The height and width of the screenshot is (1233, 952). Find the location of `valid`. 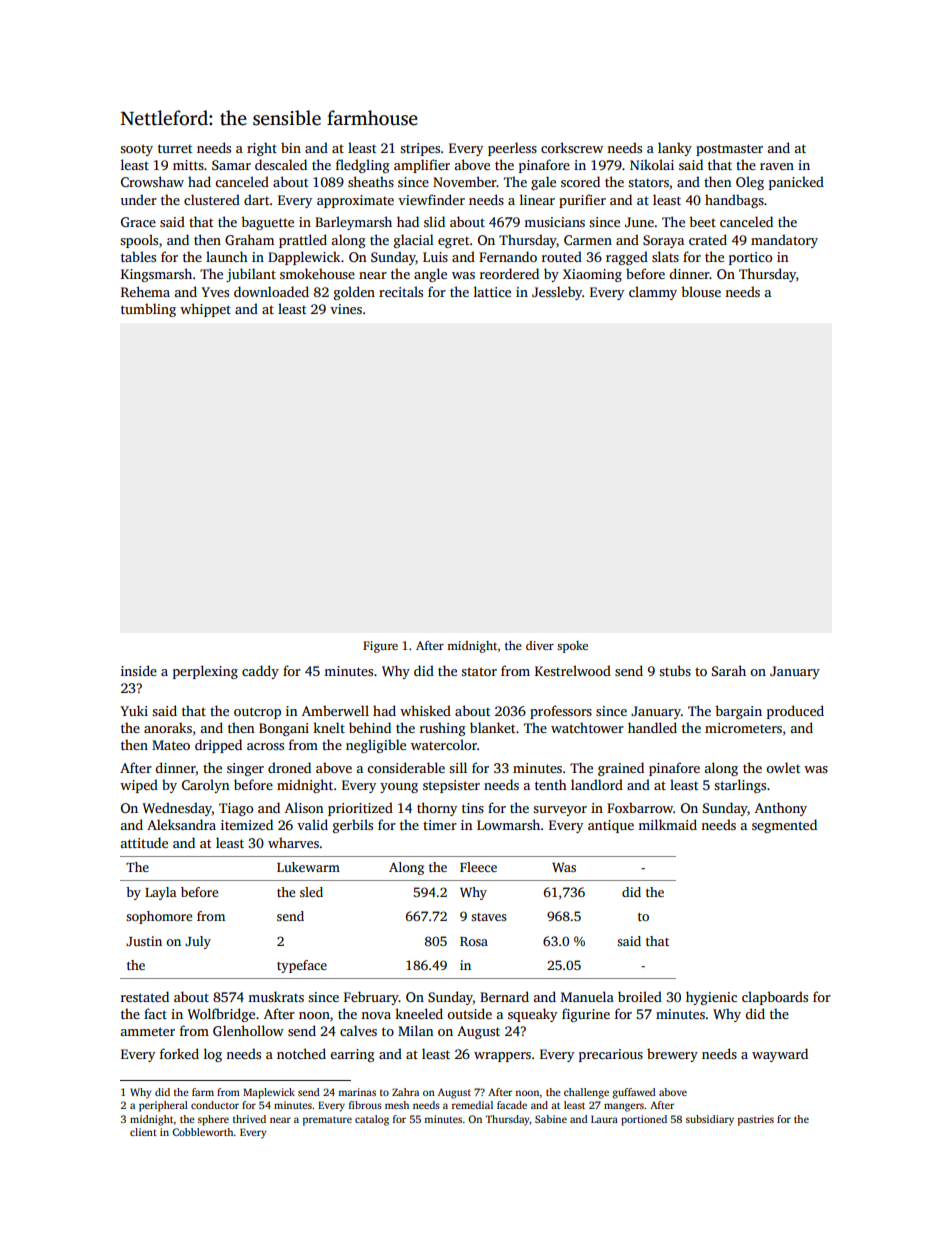

valid is located at coordinates (312, 824).
